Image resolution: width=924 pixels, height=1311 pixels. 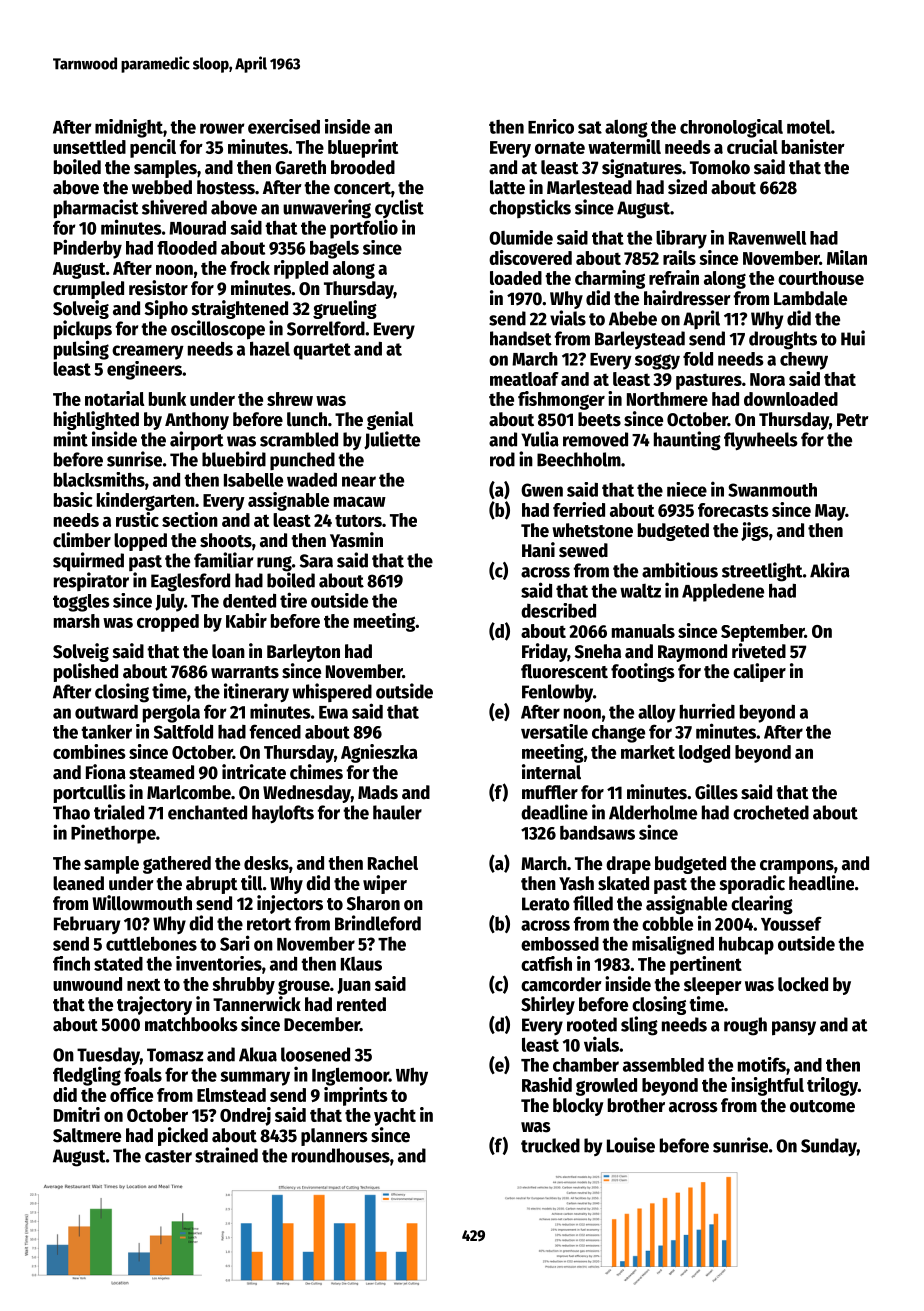 I want to click on grueling, so click(x=345, y=309).
